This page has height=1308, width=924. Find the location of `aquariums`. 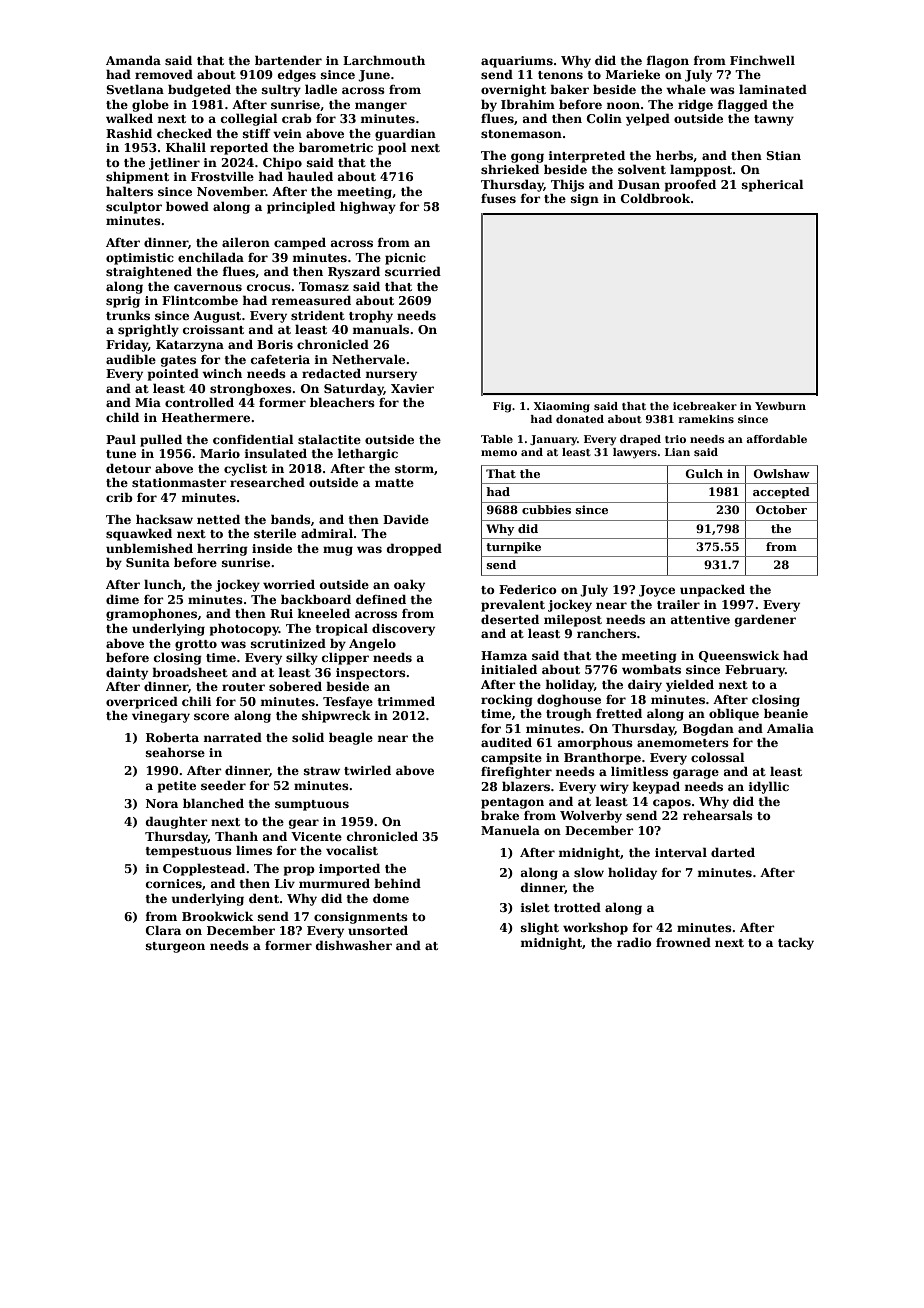

aquariums is located at coordinates (517, 62).
